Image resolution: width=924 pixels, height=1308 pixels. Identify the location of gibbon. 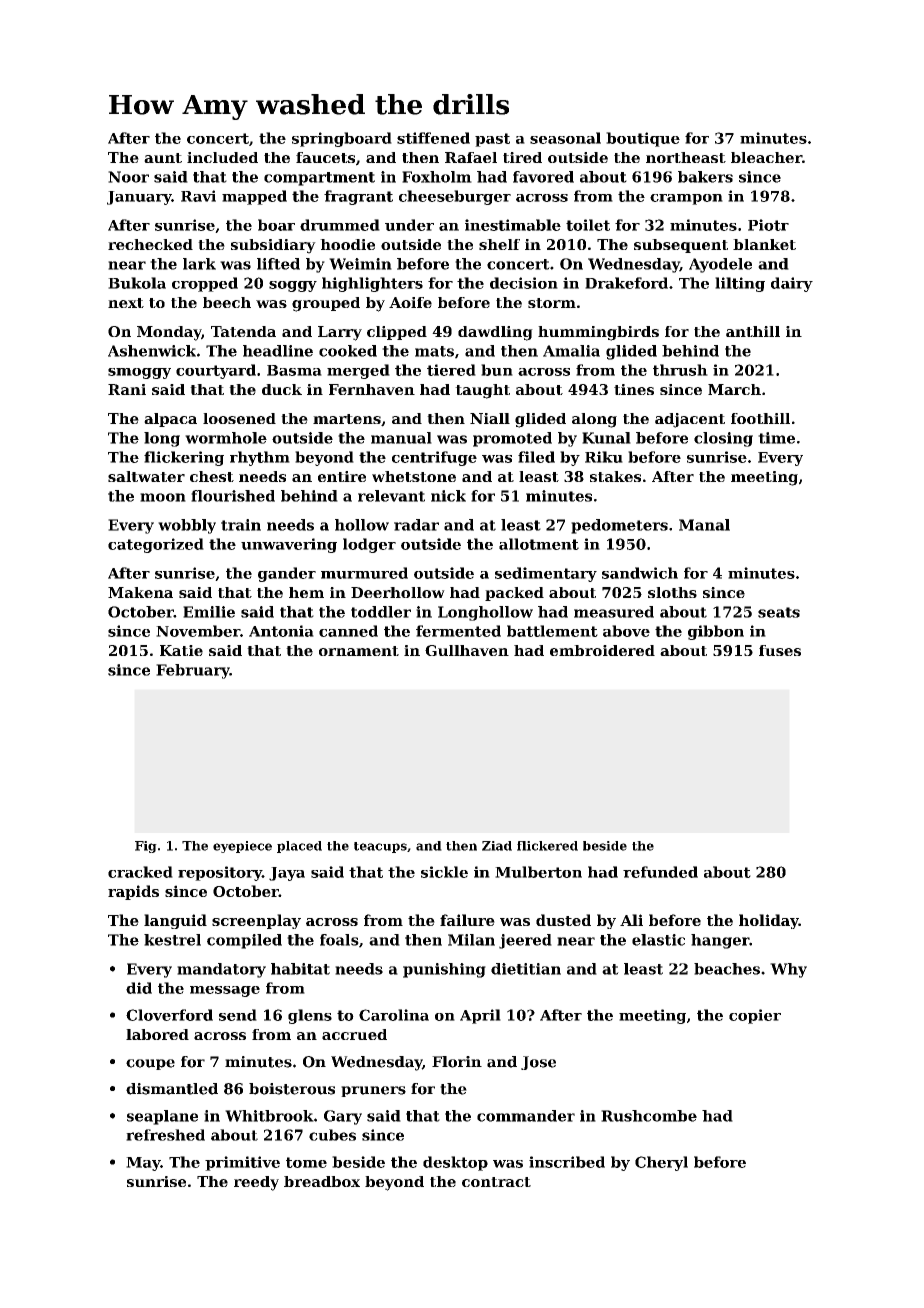
(716, 632).
